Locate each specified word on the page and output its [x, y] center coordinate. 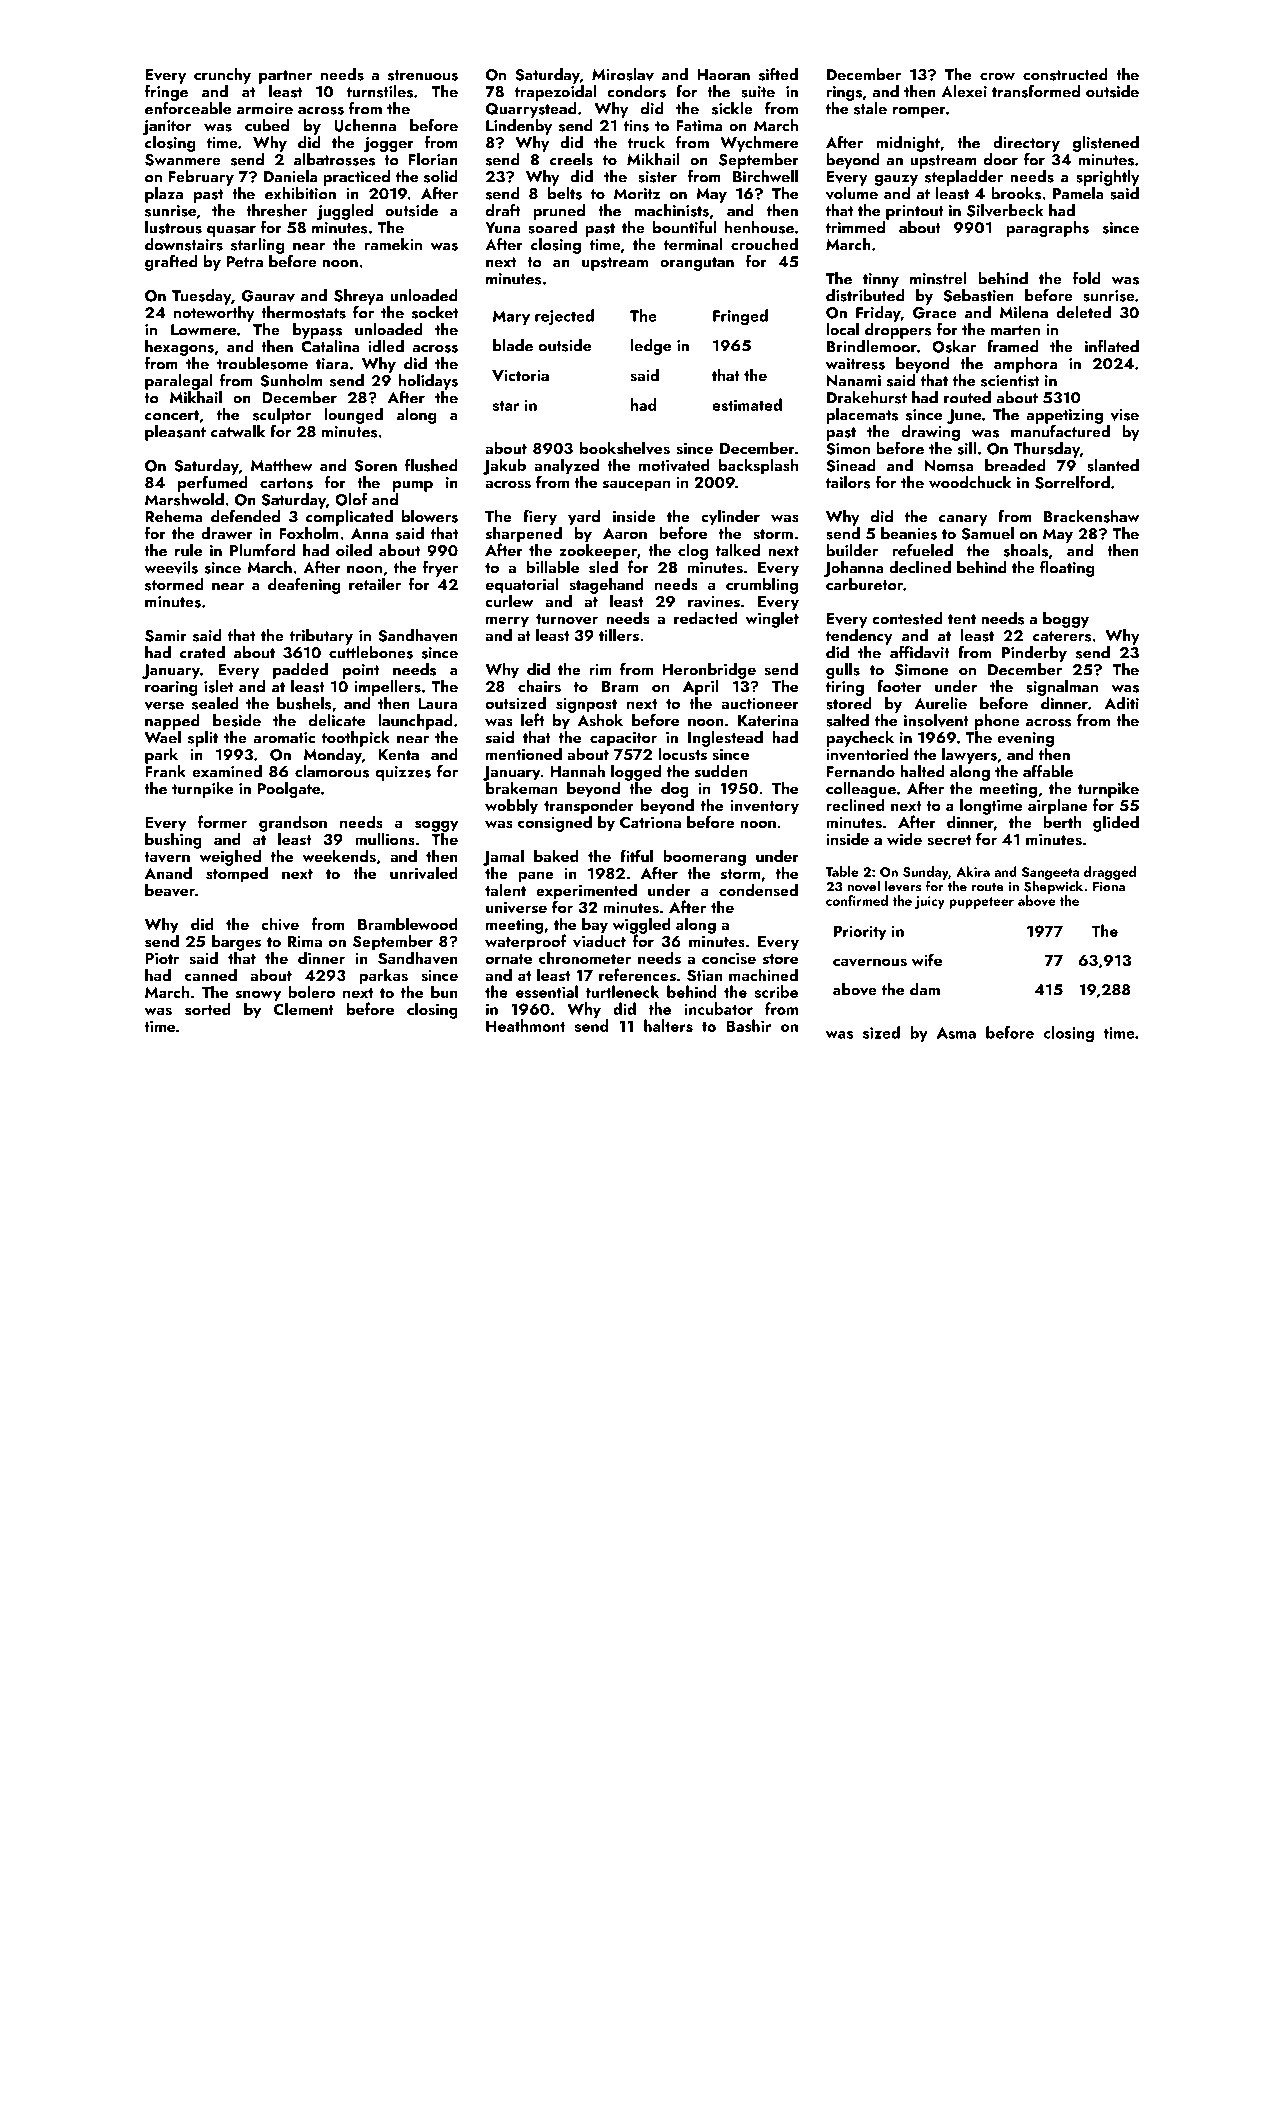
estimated [747, 404]
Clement [304, 1008]
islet [218, 686]
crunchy [222, 76]
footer [899, 686]
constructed [1065, 74]
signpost [586, 705]
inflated [1112, 346]
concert [172, 415]
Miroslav [623, 74]
